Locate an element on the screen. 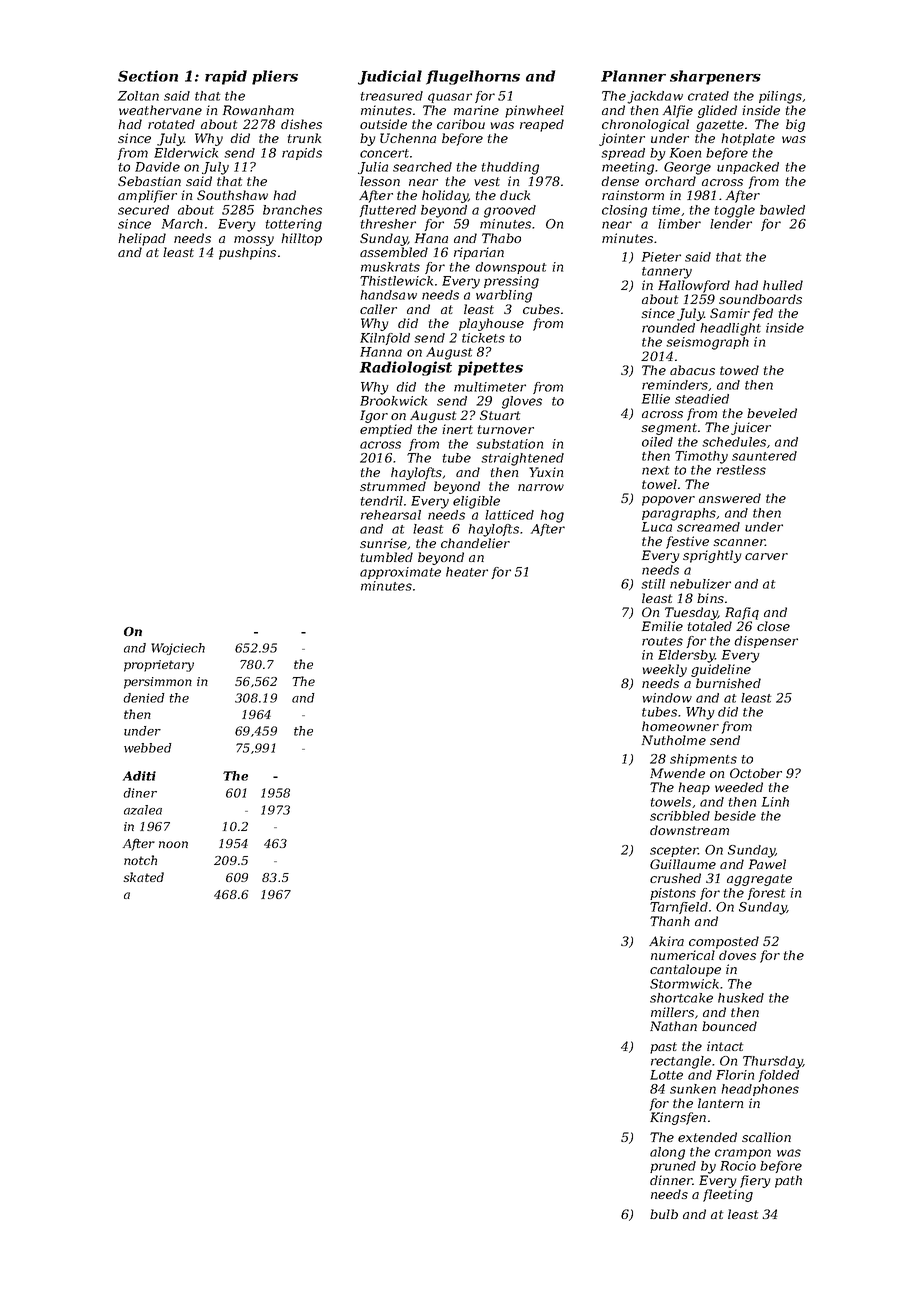 The height and width of the screenshot is (1308, 924). Linh is located at coordinates (775, 802).
